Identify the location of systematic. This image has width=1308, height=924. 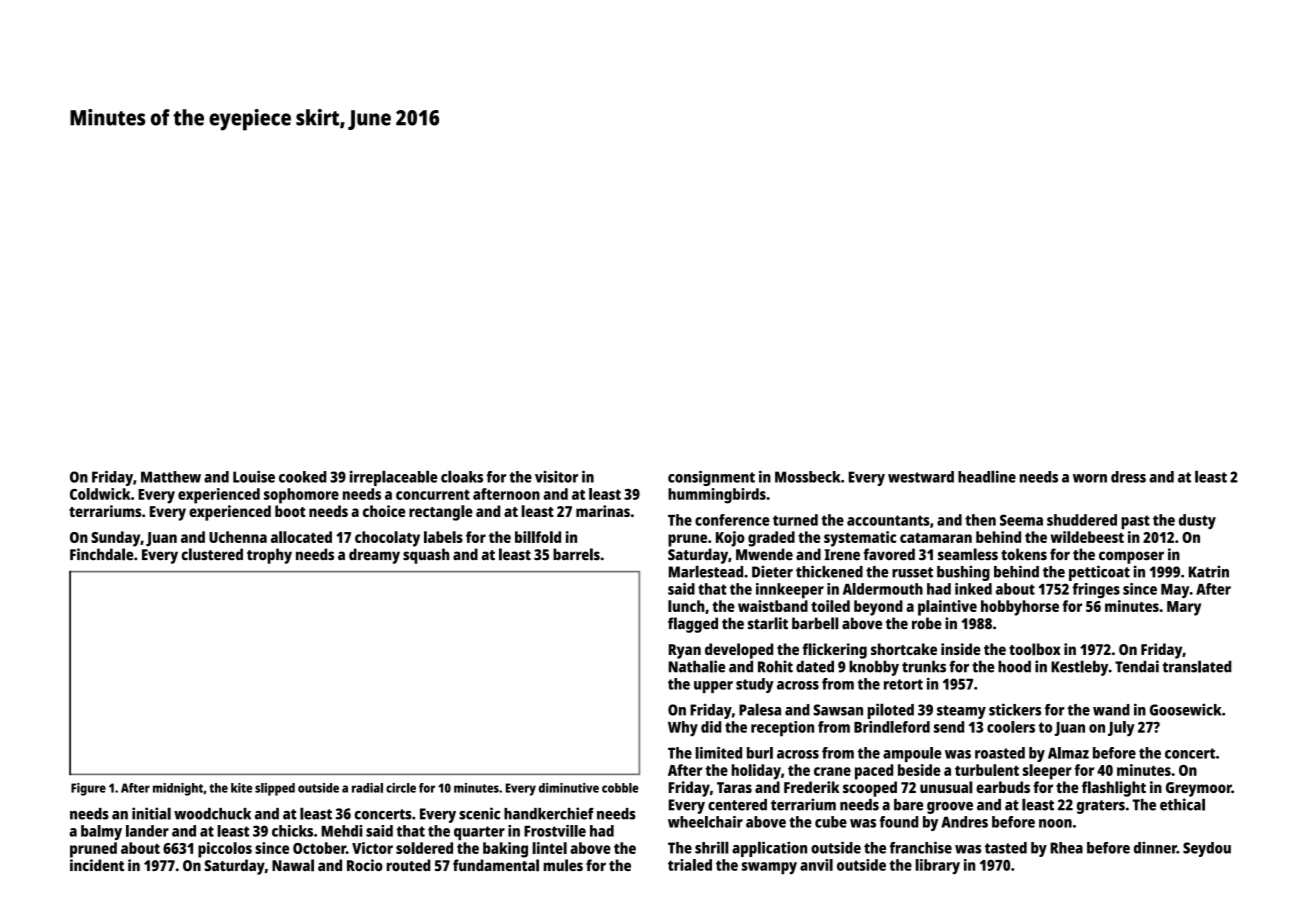
(860, 539).
